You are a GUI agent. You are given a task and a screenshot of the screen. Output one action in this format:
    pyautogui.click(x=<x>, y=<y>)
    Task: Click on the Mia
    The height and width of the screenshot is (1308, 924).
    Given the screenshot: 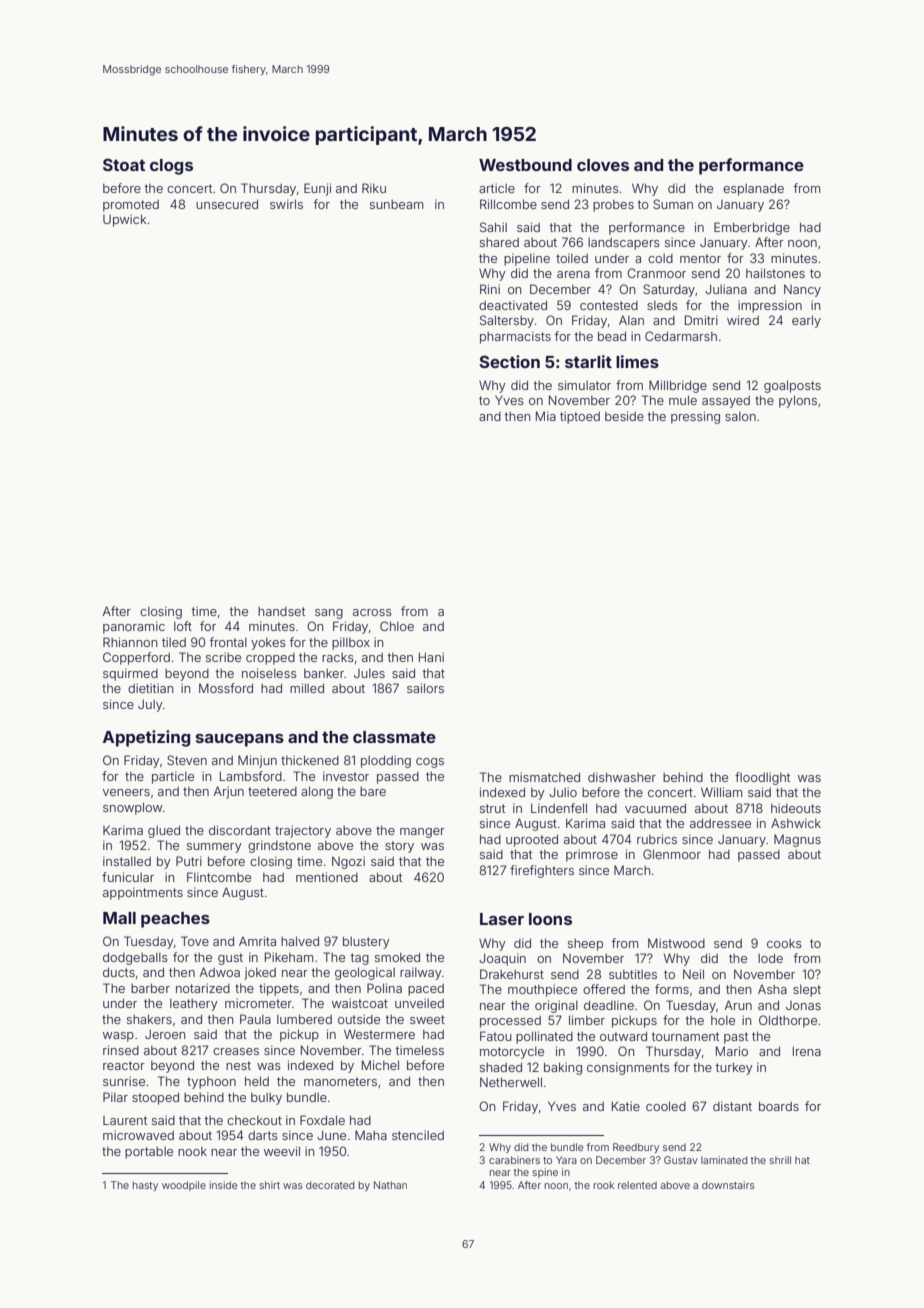 What is the action you would take?
    pyautogui.click(x=546, y=416)
